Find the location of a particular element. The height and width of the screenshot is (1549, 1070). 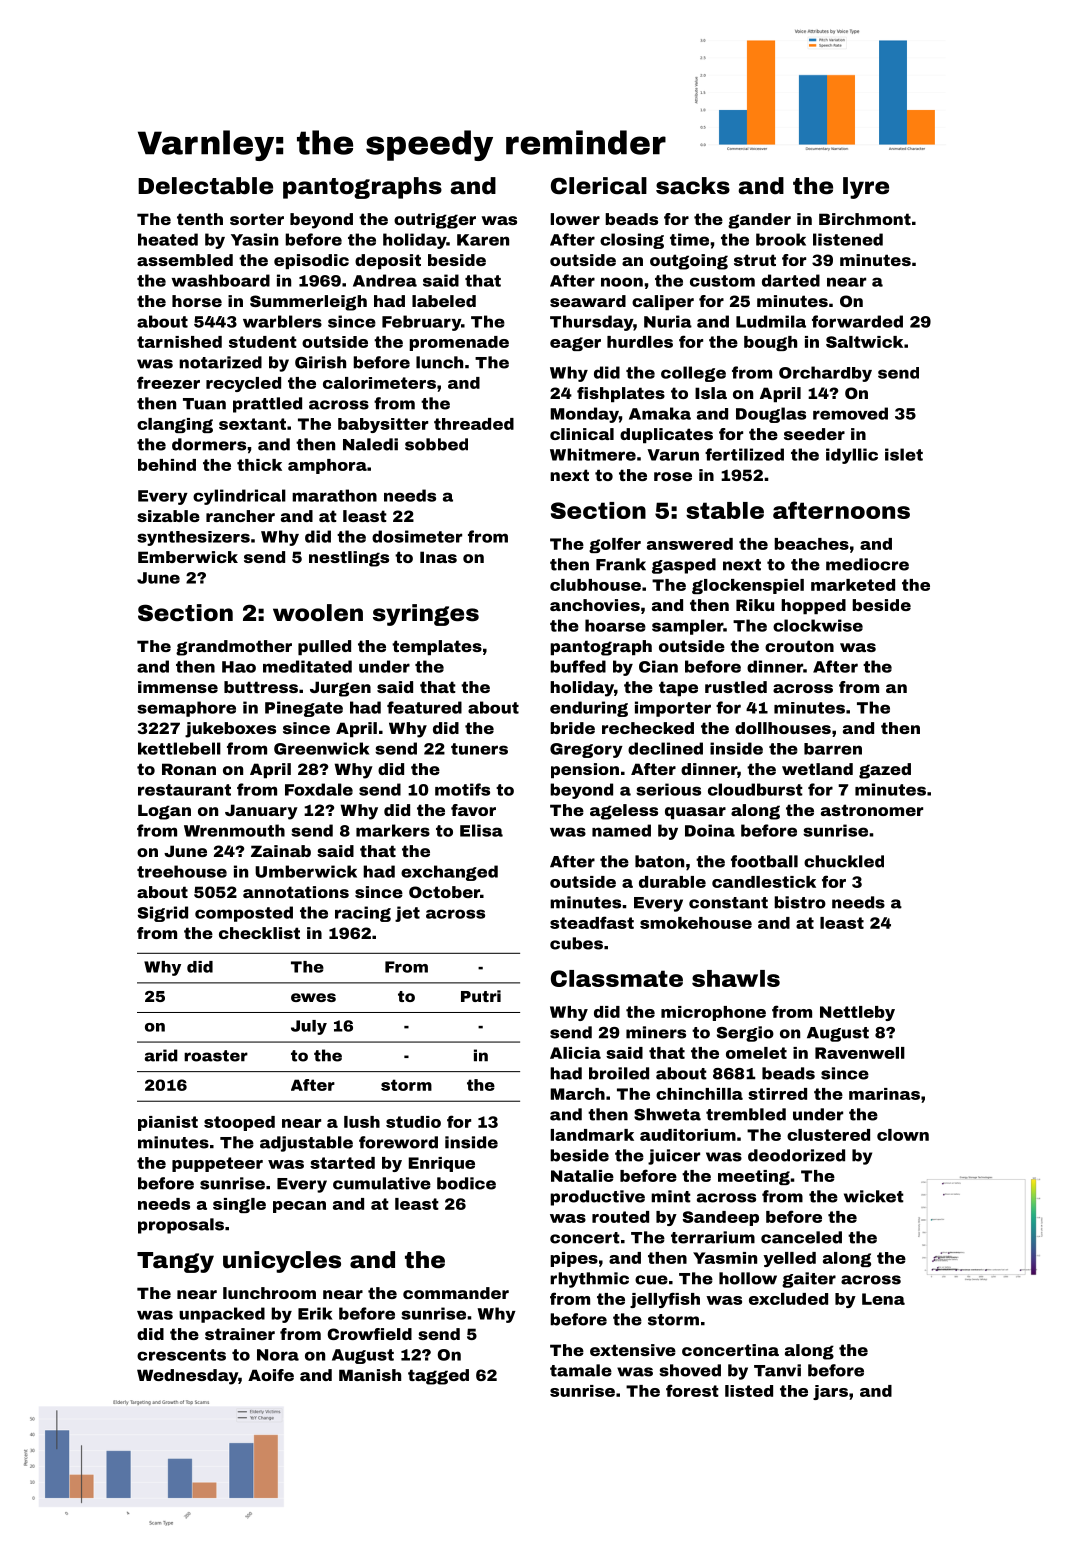

Greenwick is located at coordinates (321, 748).
